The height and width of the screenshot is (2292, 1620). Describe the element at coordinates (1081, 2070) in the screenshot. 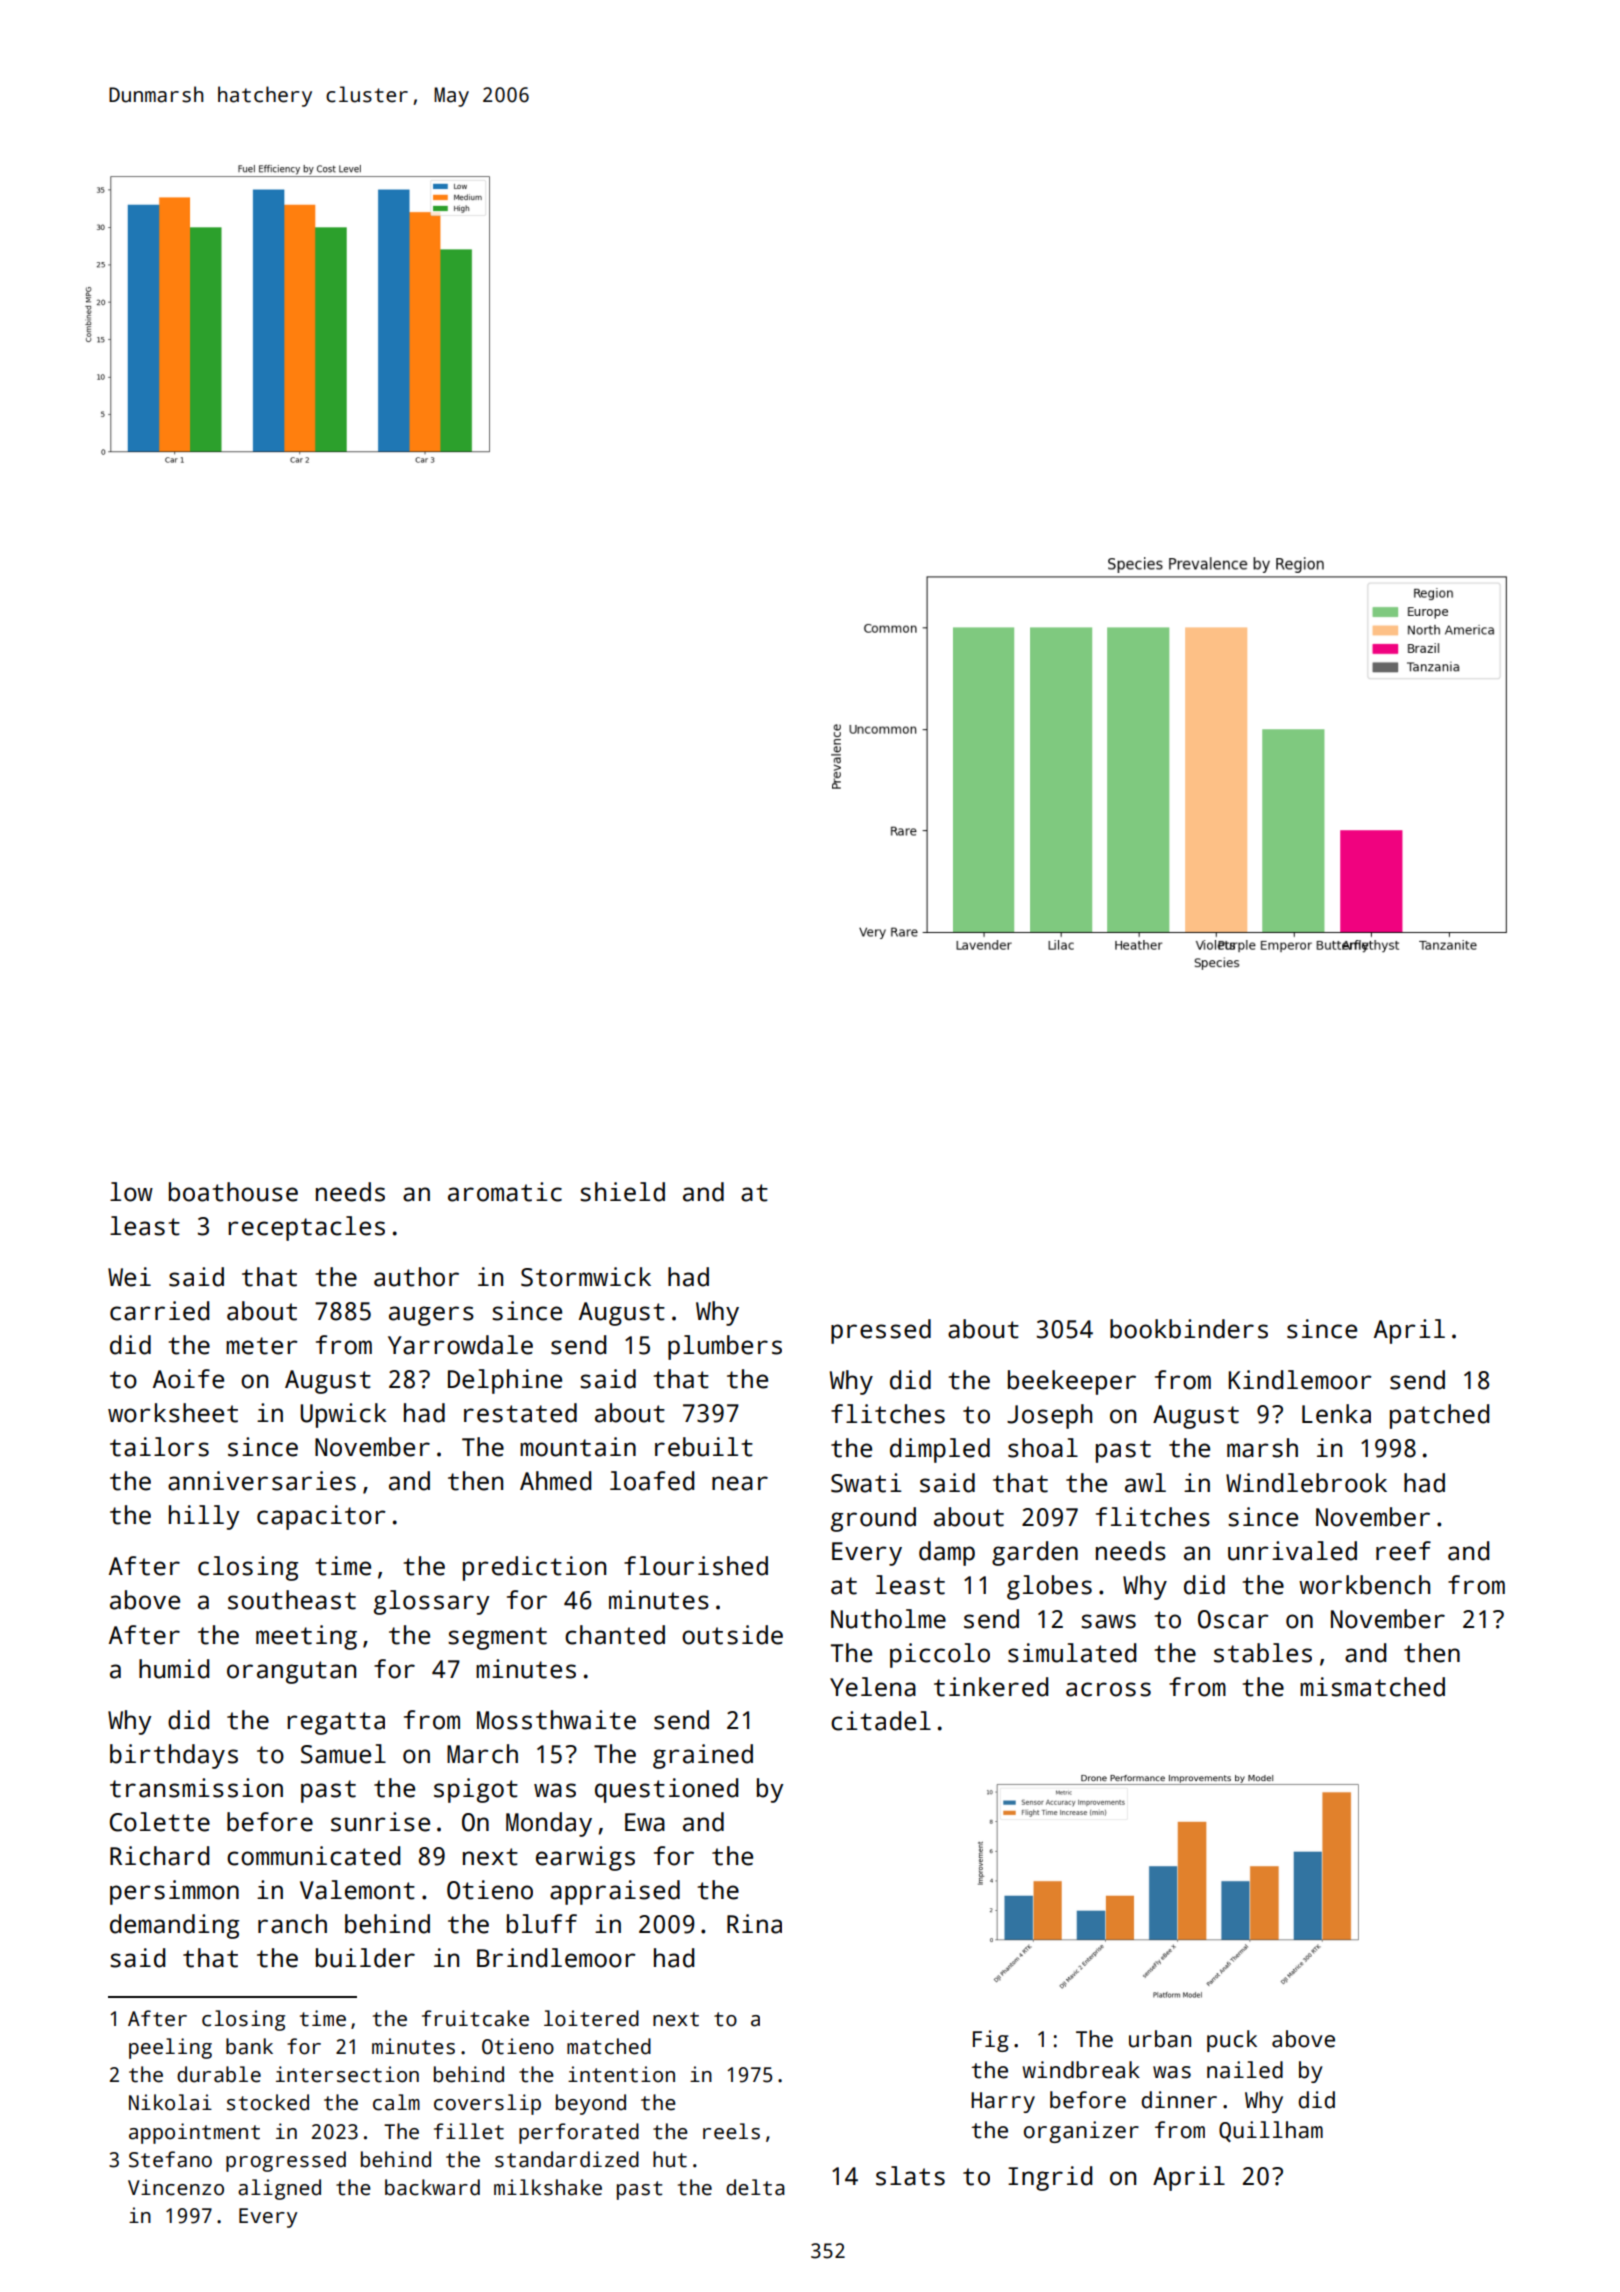

I see `windbreak` at that location.
